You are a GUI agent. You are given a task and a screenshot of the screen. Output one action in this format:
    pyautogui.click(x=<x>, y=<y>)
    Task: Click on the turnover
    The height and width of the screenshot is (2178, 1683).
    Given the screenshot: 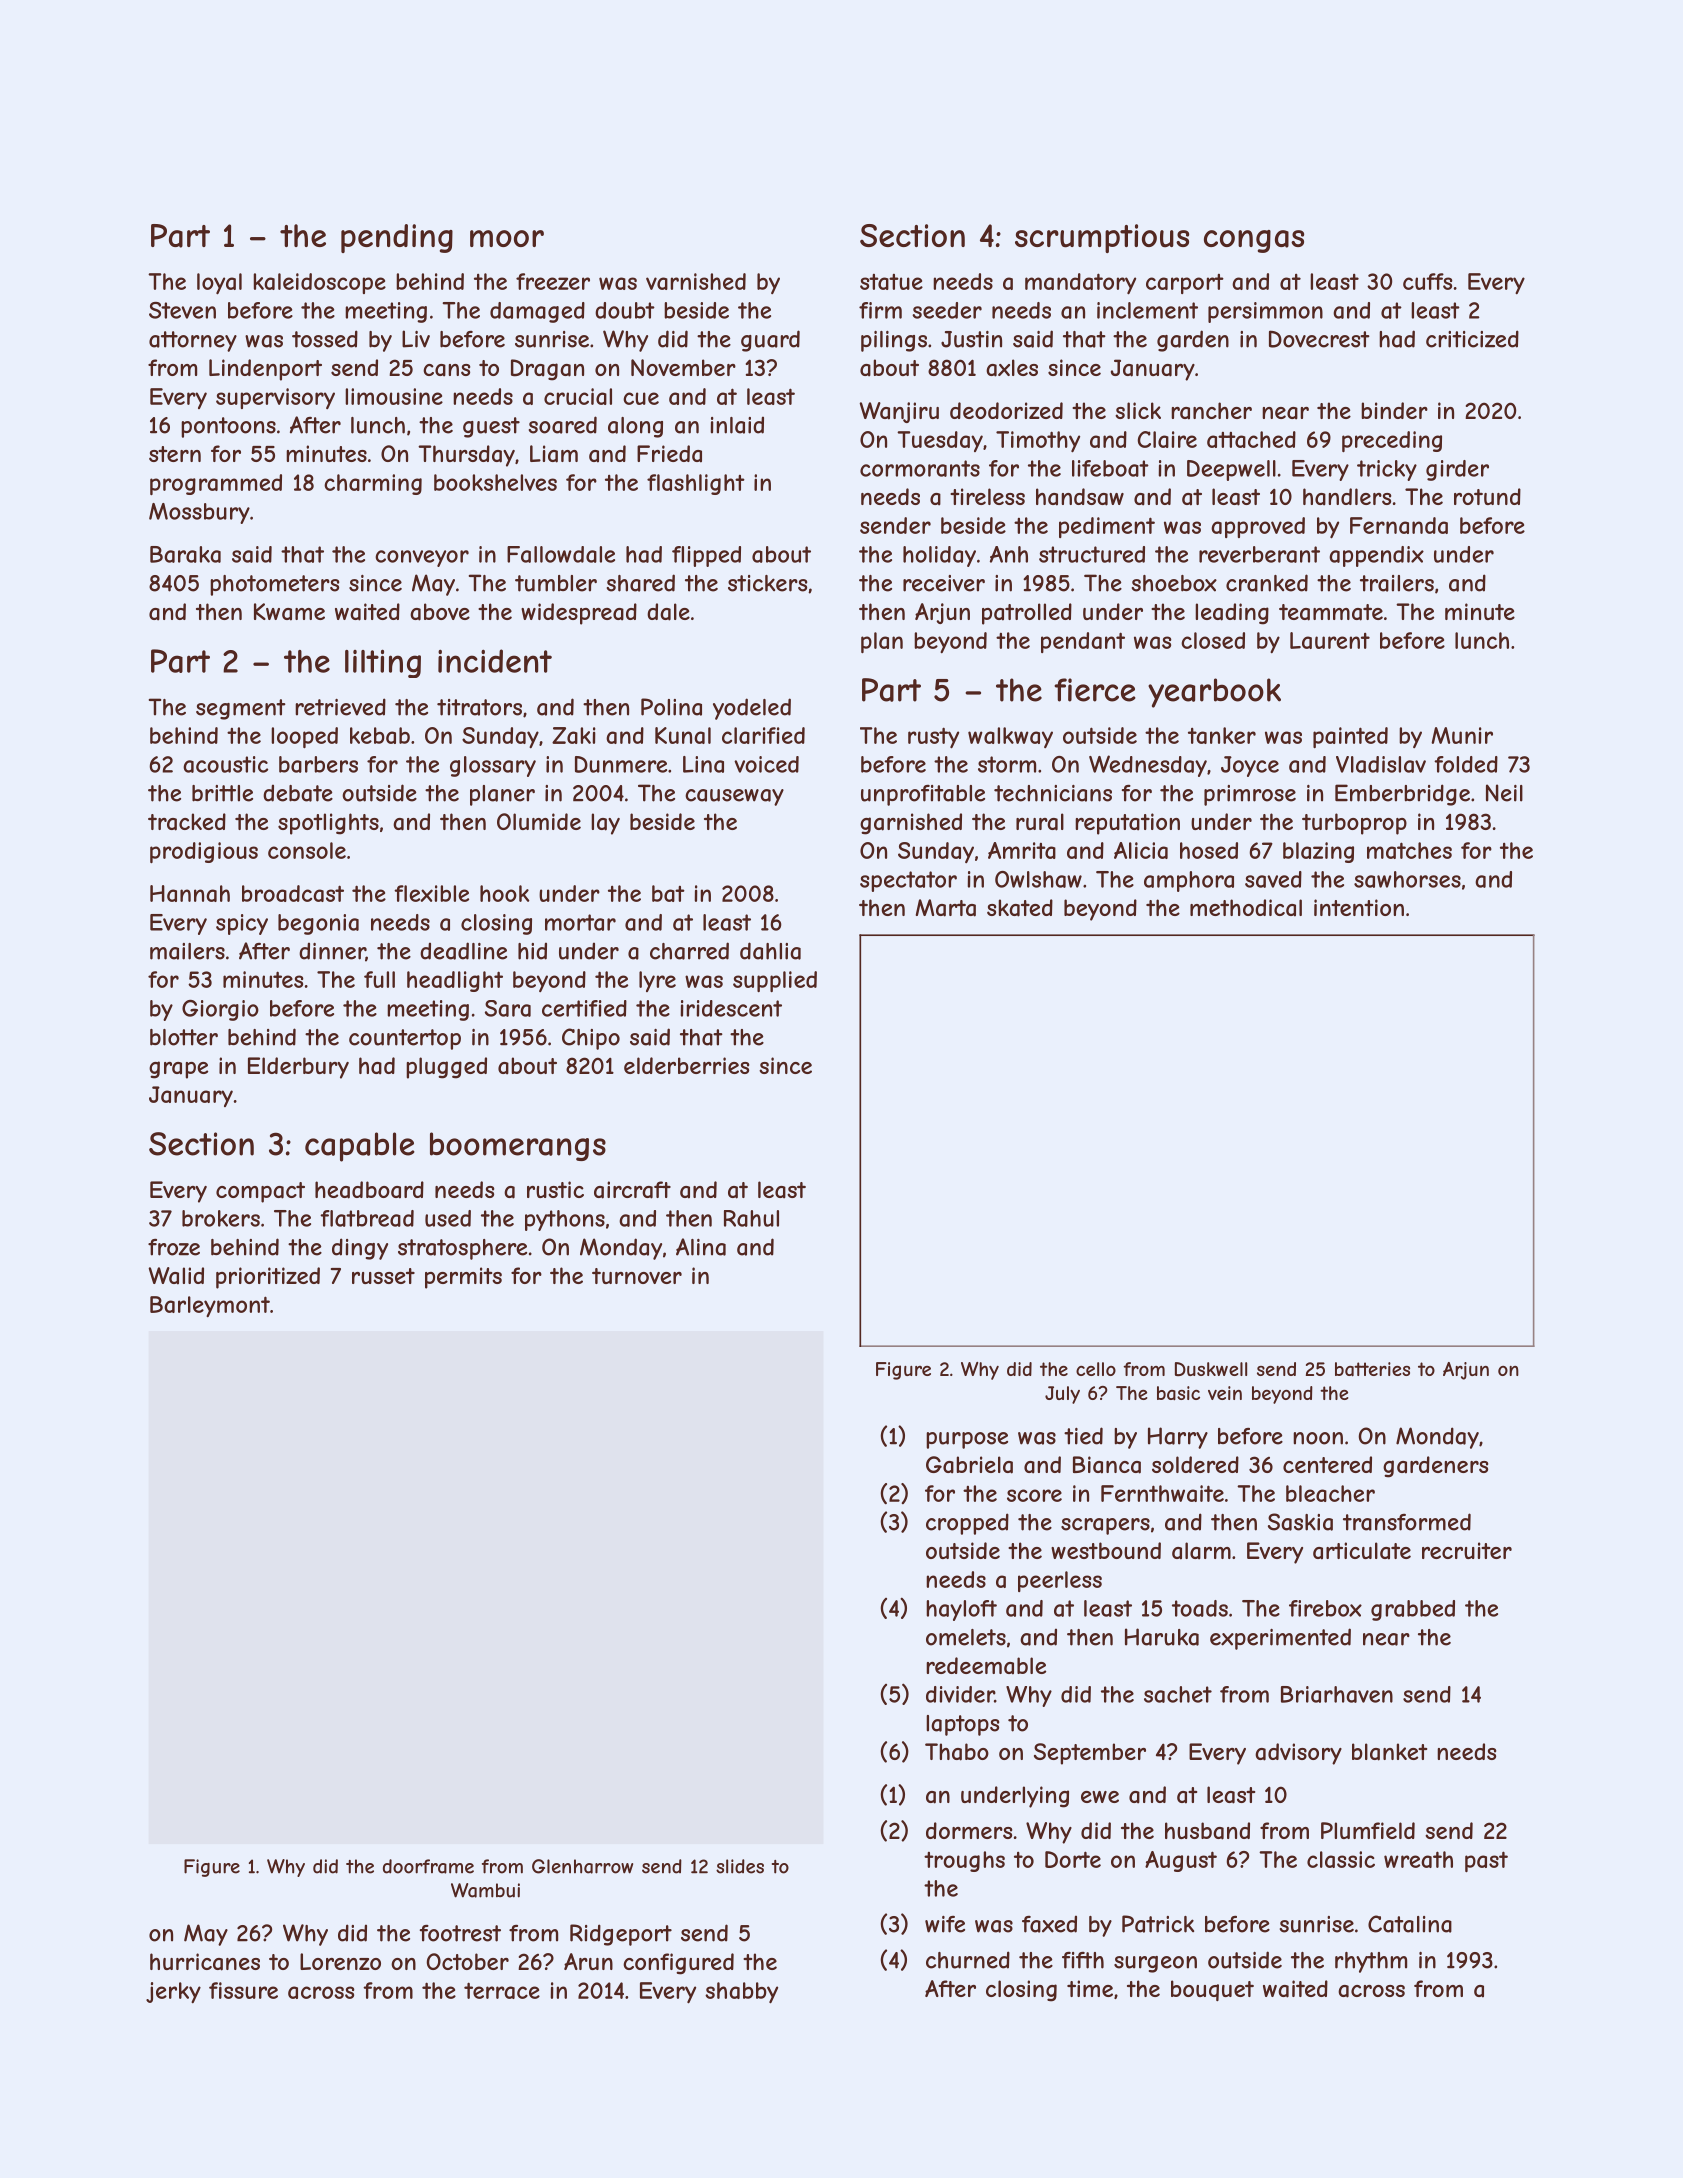 What is the action you would take?
    pyautogui.click(x=637, y=1276)
